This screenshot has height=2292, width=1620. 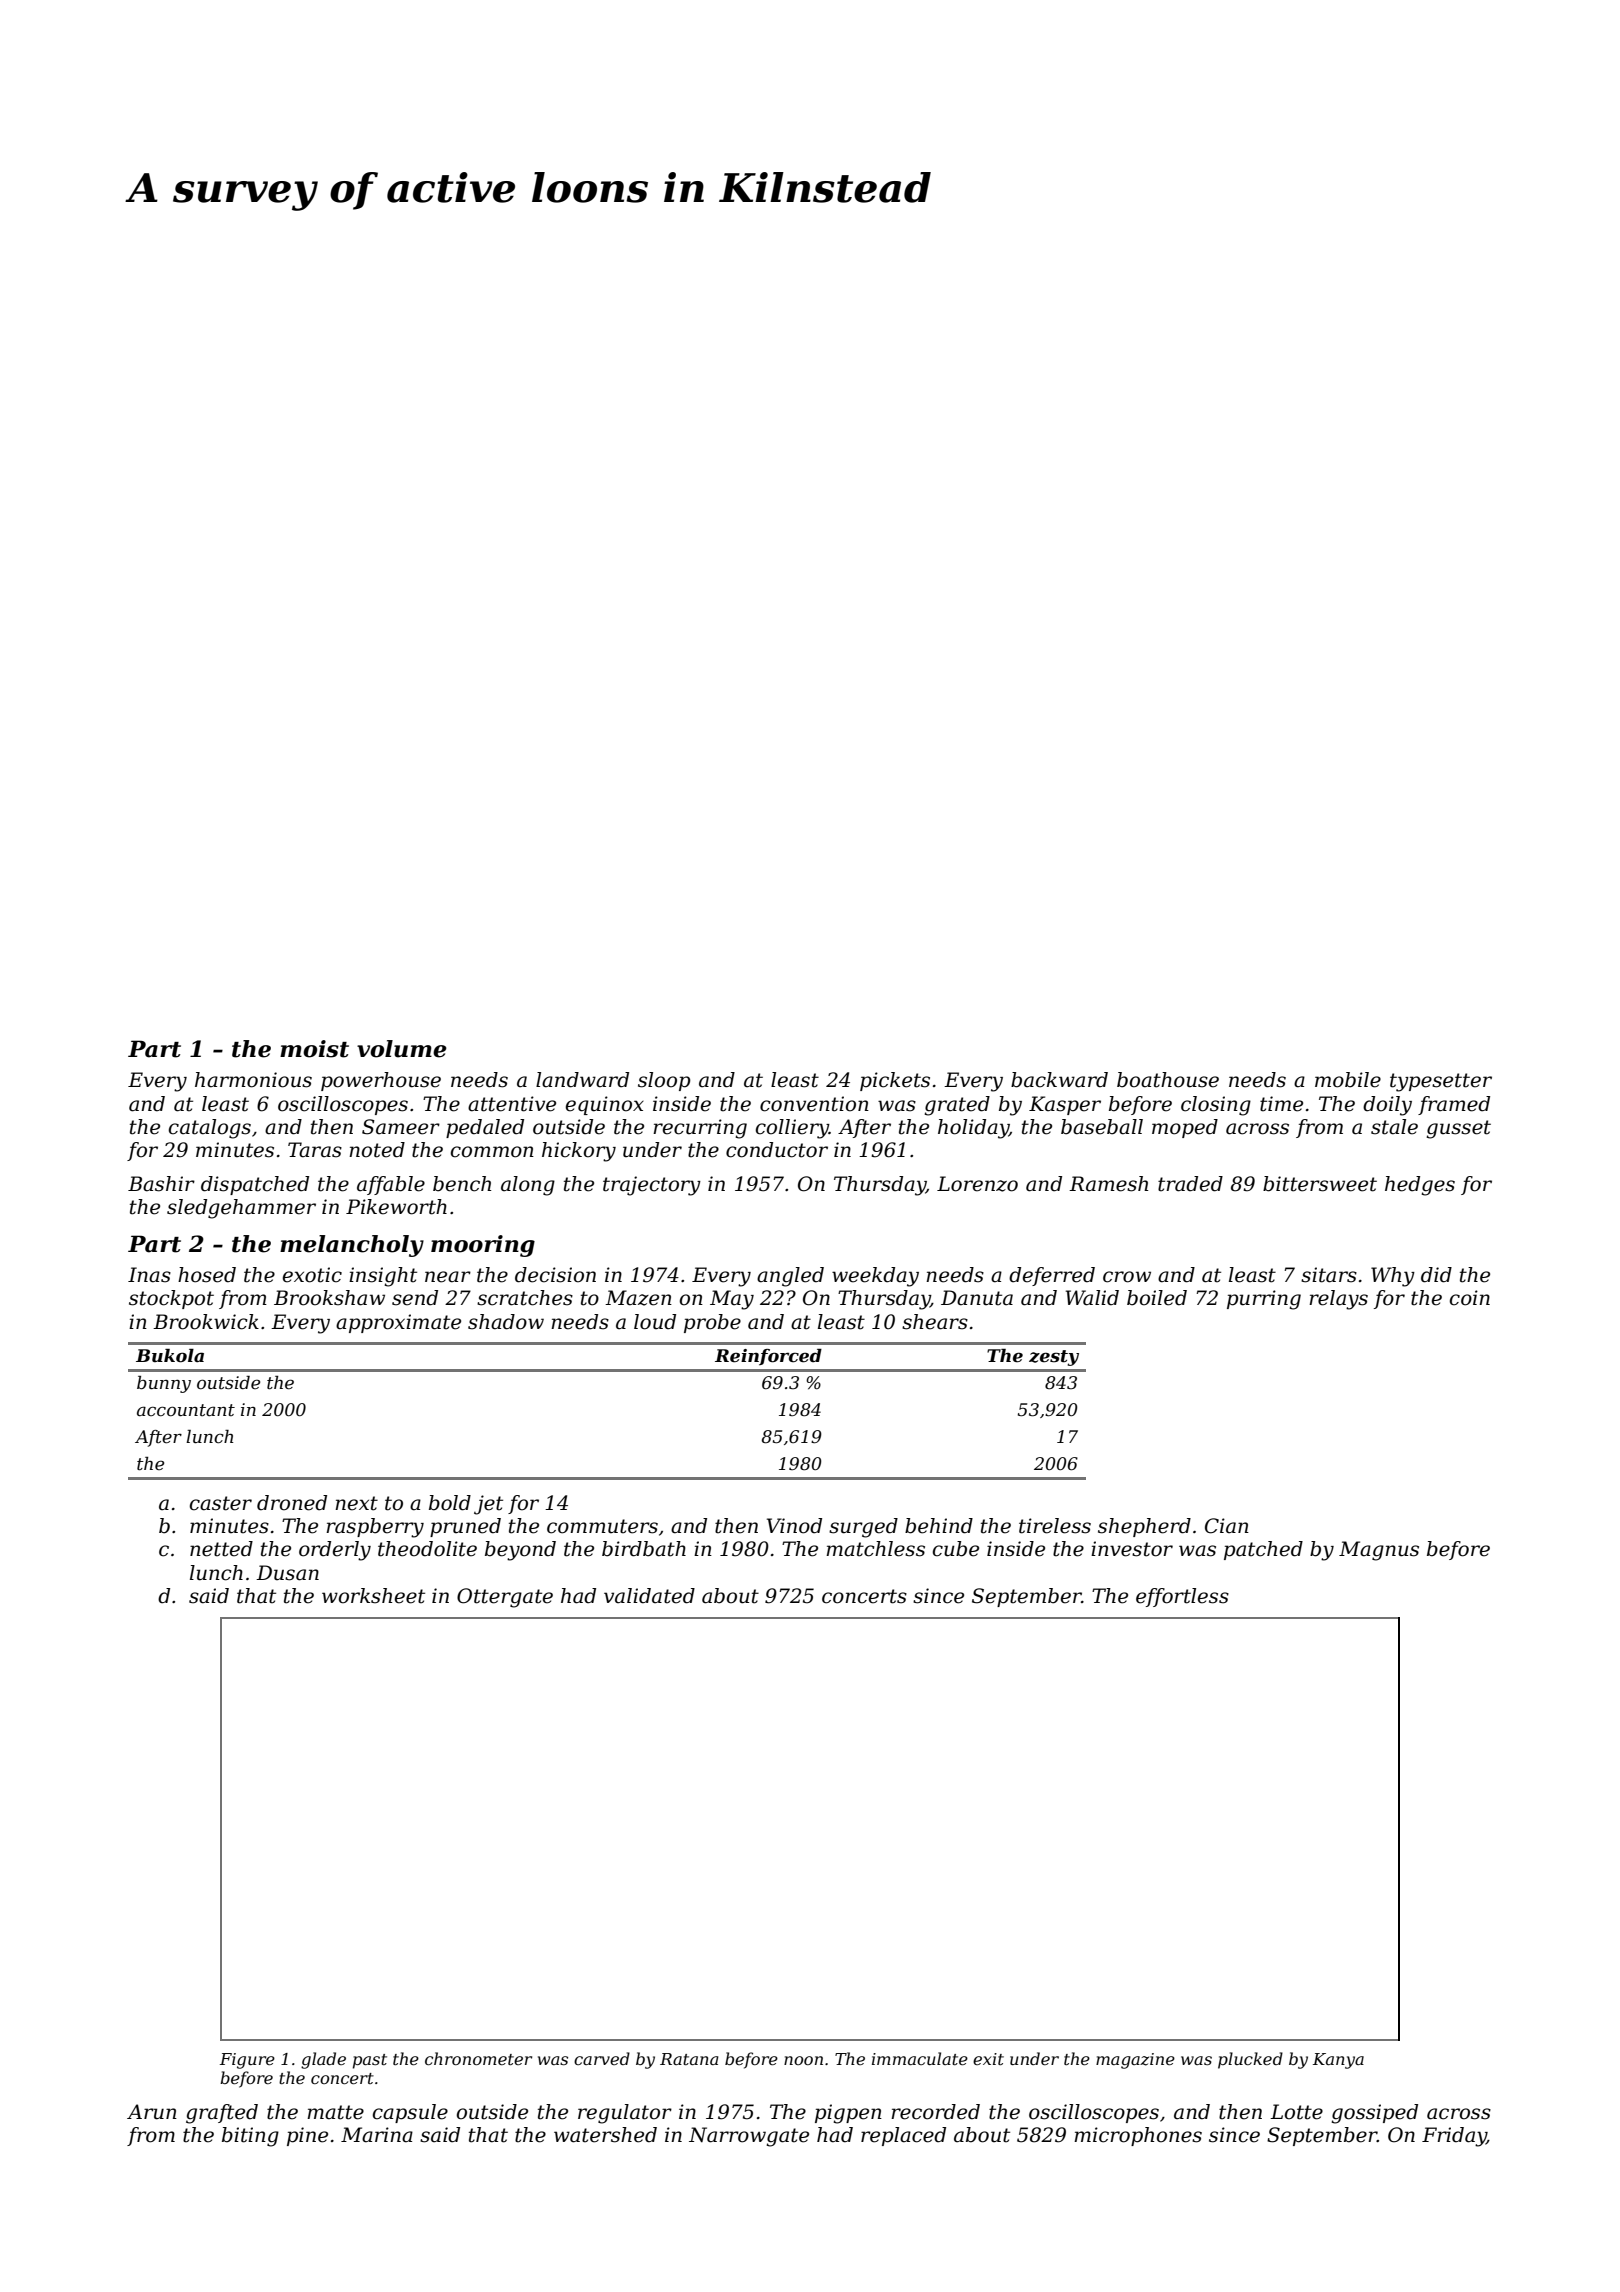 I want to click on glade, so click(x=323, y=2060).
